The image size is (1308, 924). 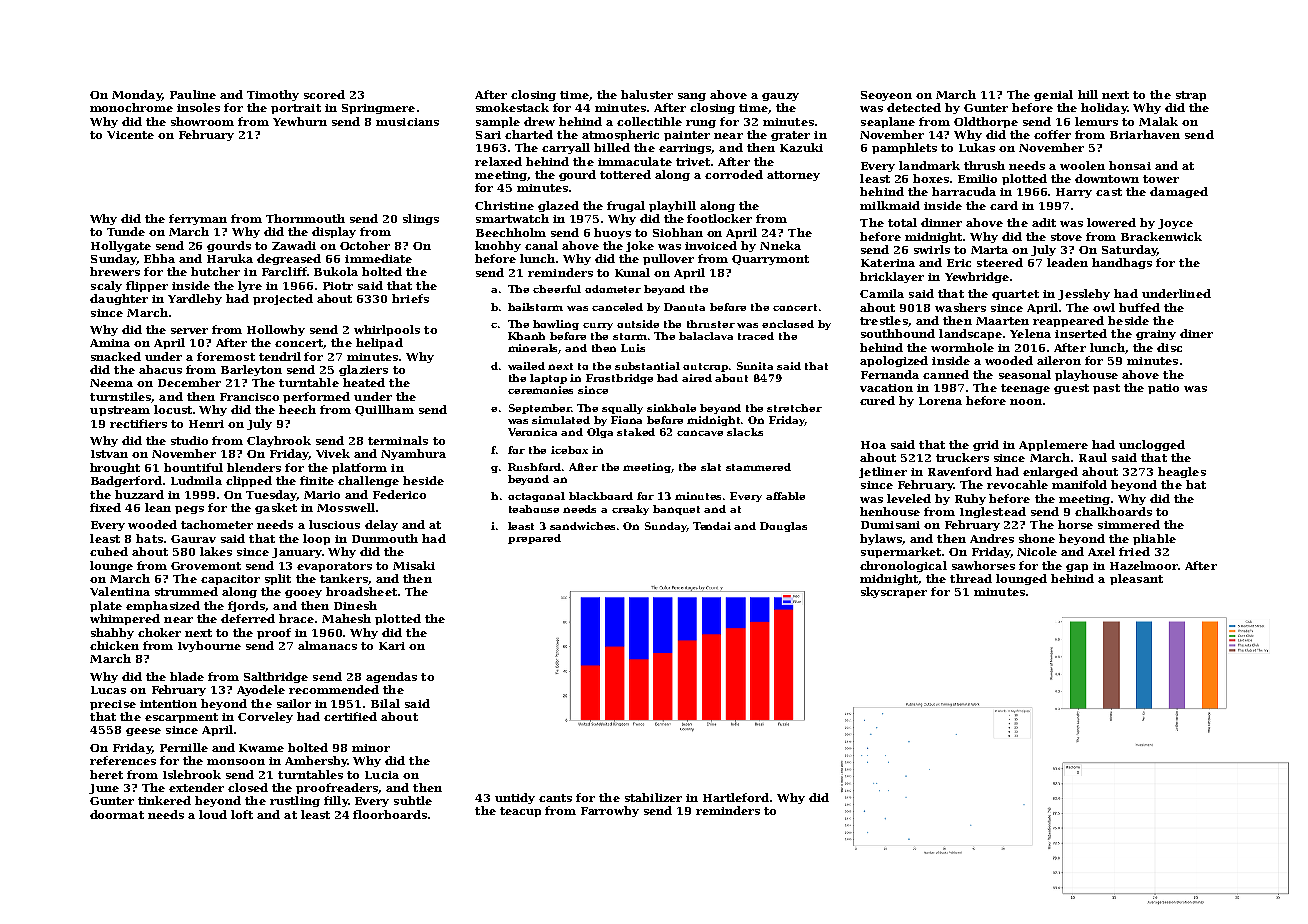 What do you see at coordinates (610, 811) in the image?
I see `Farrowby` at bounding box center [610, 811].
